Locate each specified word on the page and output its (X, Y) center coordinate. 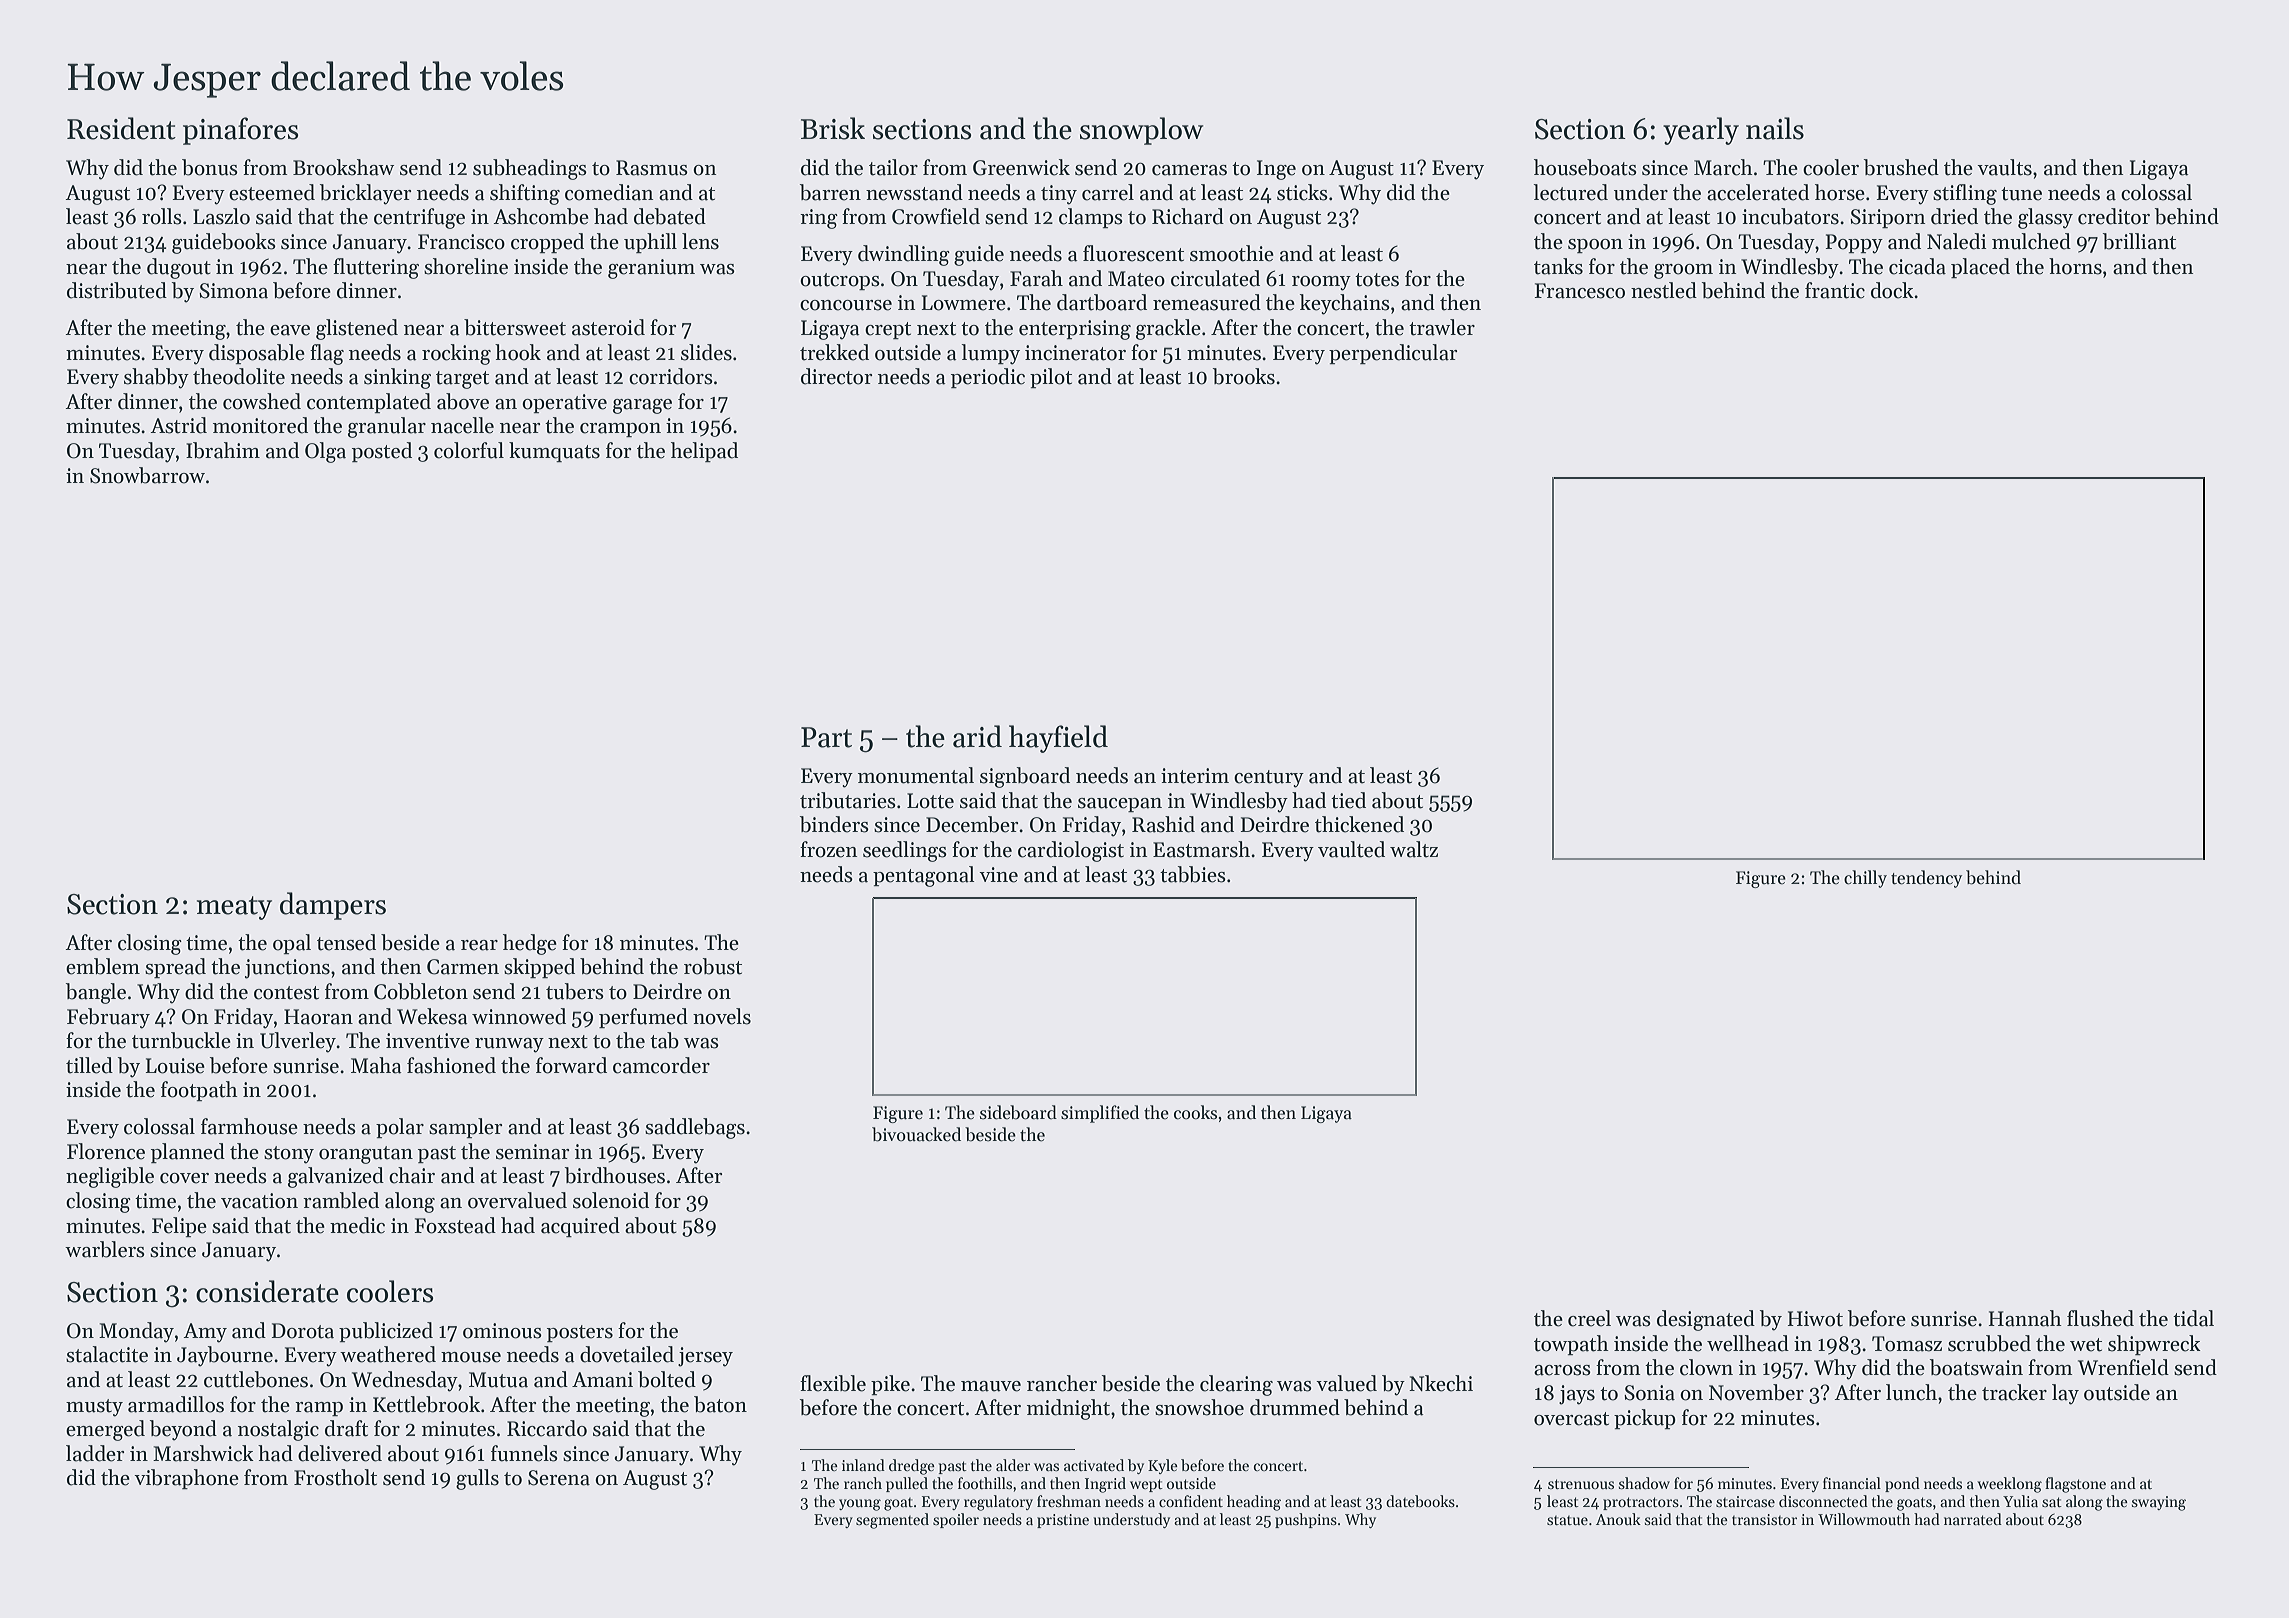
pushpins (1306, 1520)
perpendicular (1393, 354)
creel (1589, 1318)
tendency (1926, 879)
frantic (1835, 290)
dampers (333, 906)
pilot (1051, 378)
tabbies (1193, 874)
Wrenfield (2123, 1367)
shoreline (466, 266)
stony (289, 1155)
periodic (988, 378)
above (463, 401)
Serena (559, 1478)
